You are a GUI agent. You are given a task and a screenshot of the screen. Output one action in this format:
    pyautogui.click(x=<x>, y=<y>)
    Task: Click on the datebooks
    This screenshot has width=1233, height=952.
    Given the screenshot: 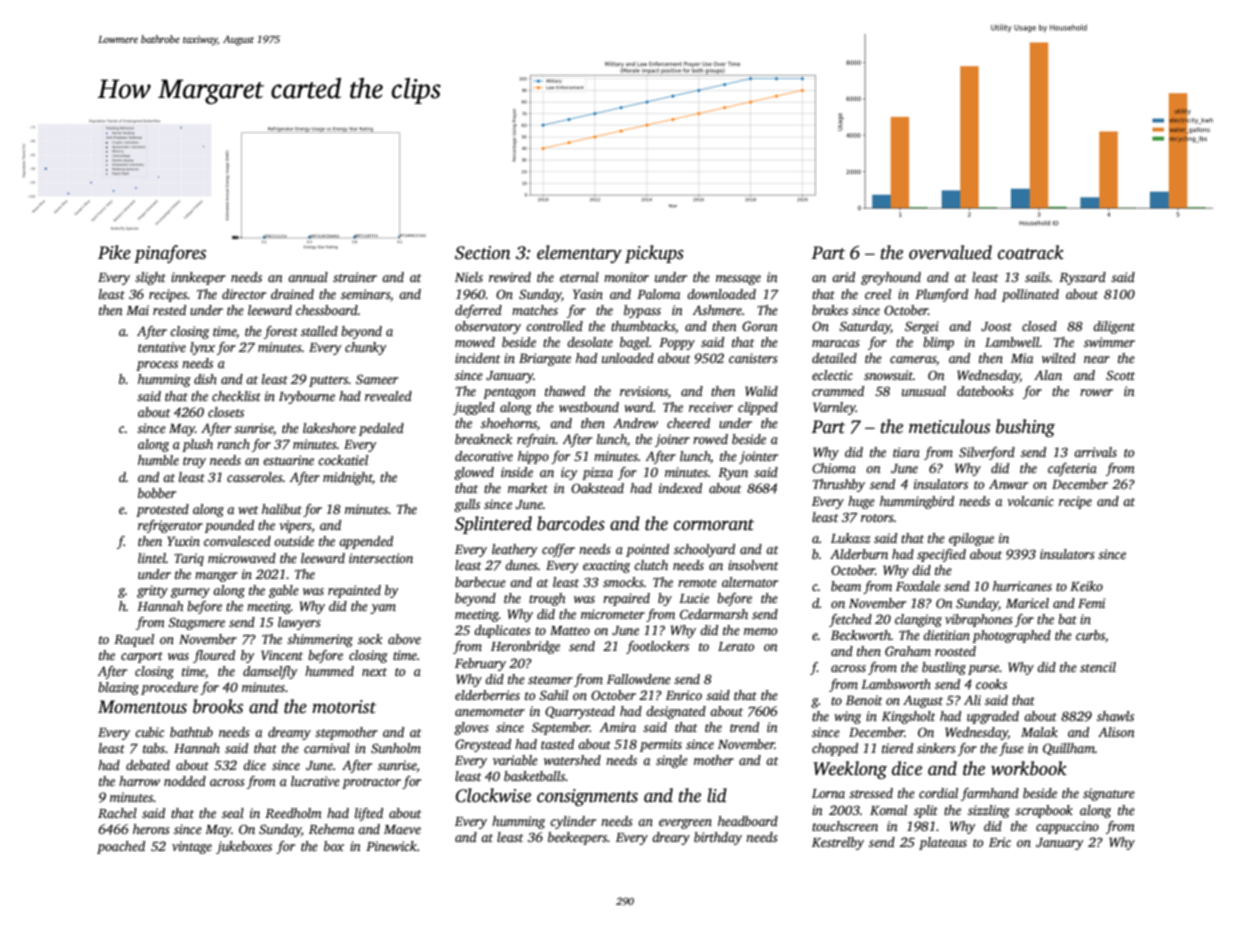 What is the action you would take?
    pyautogui.click(x=985, y=391)
